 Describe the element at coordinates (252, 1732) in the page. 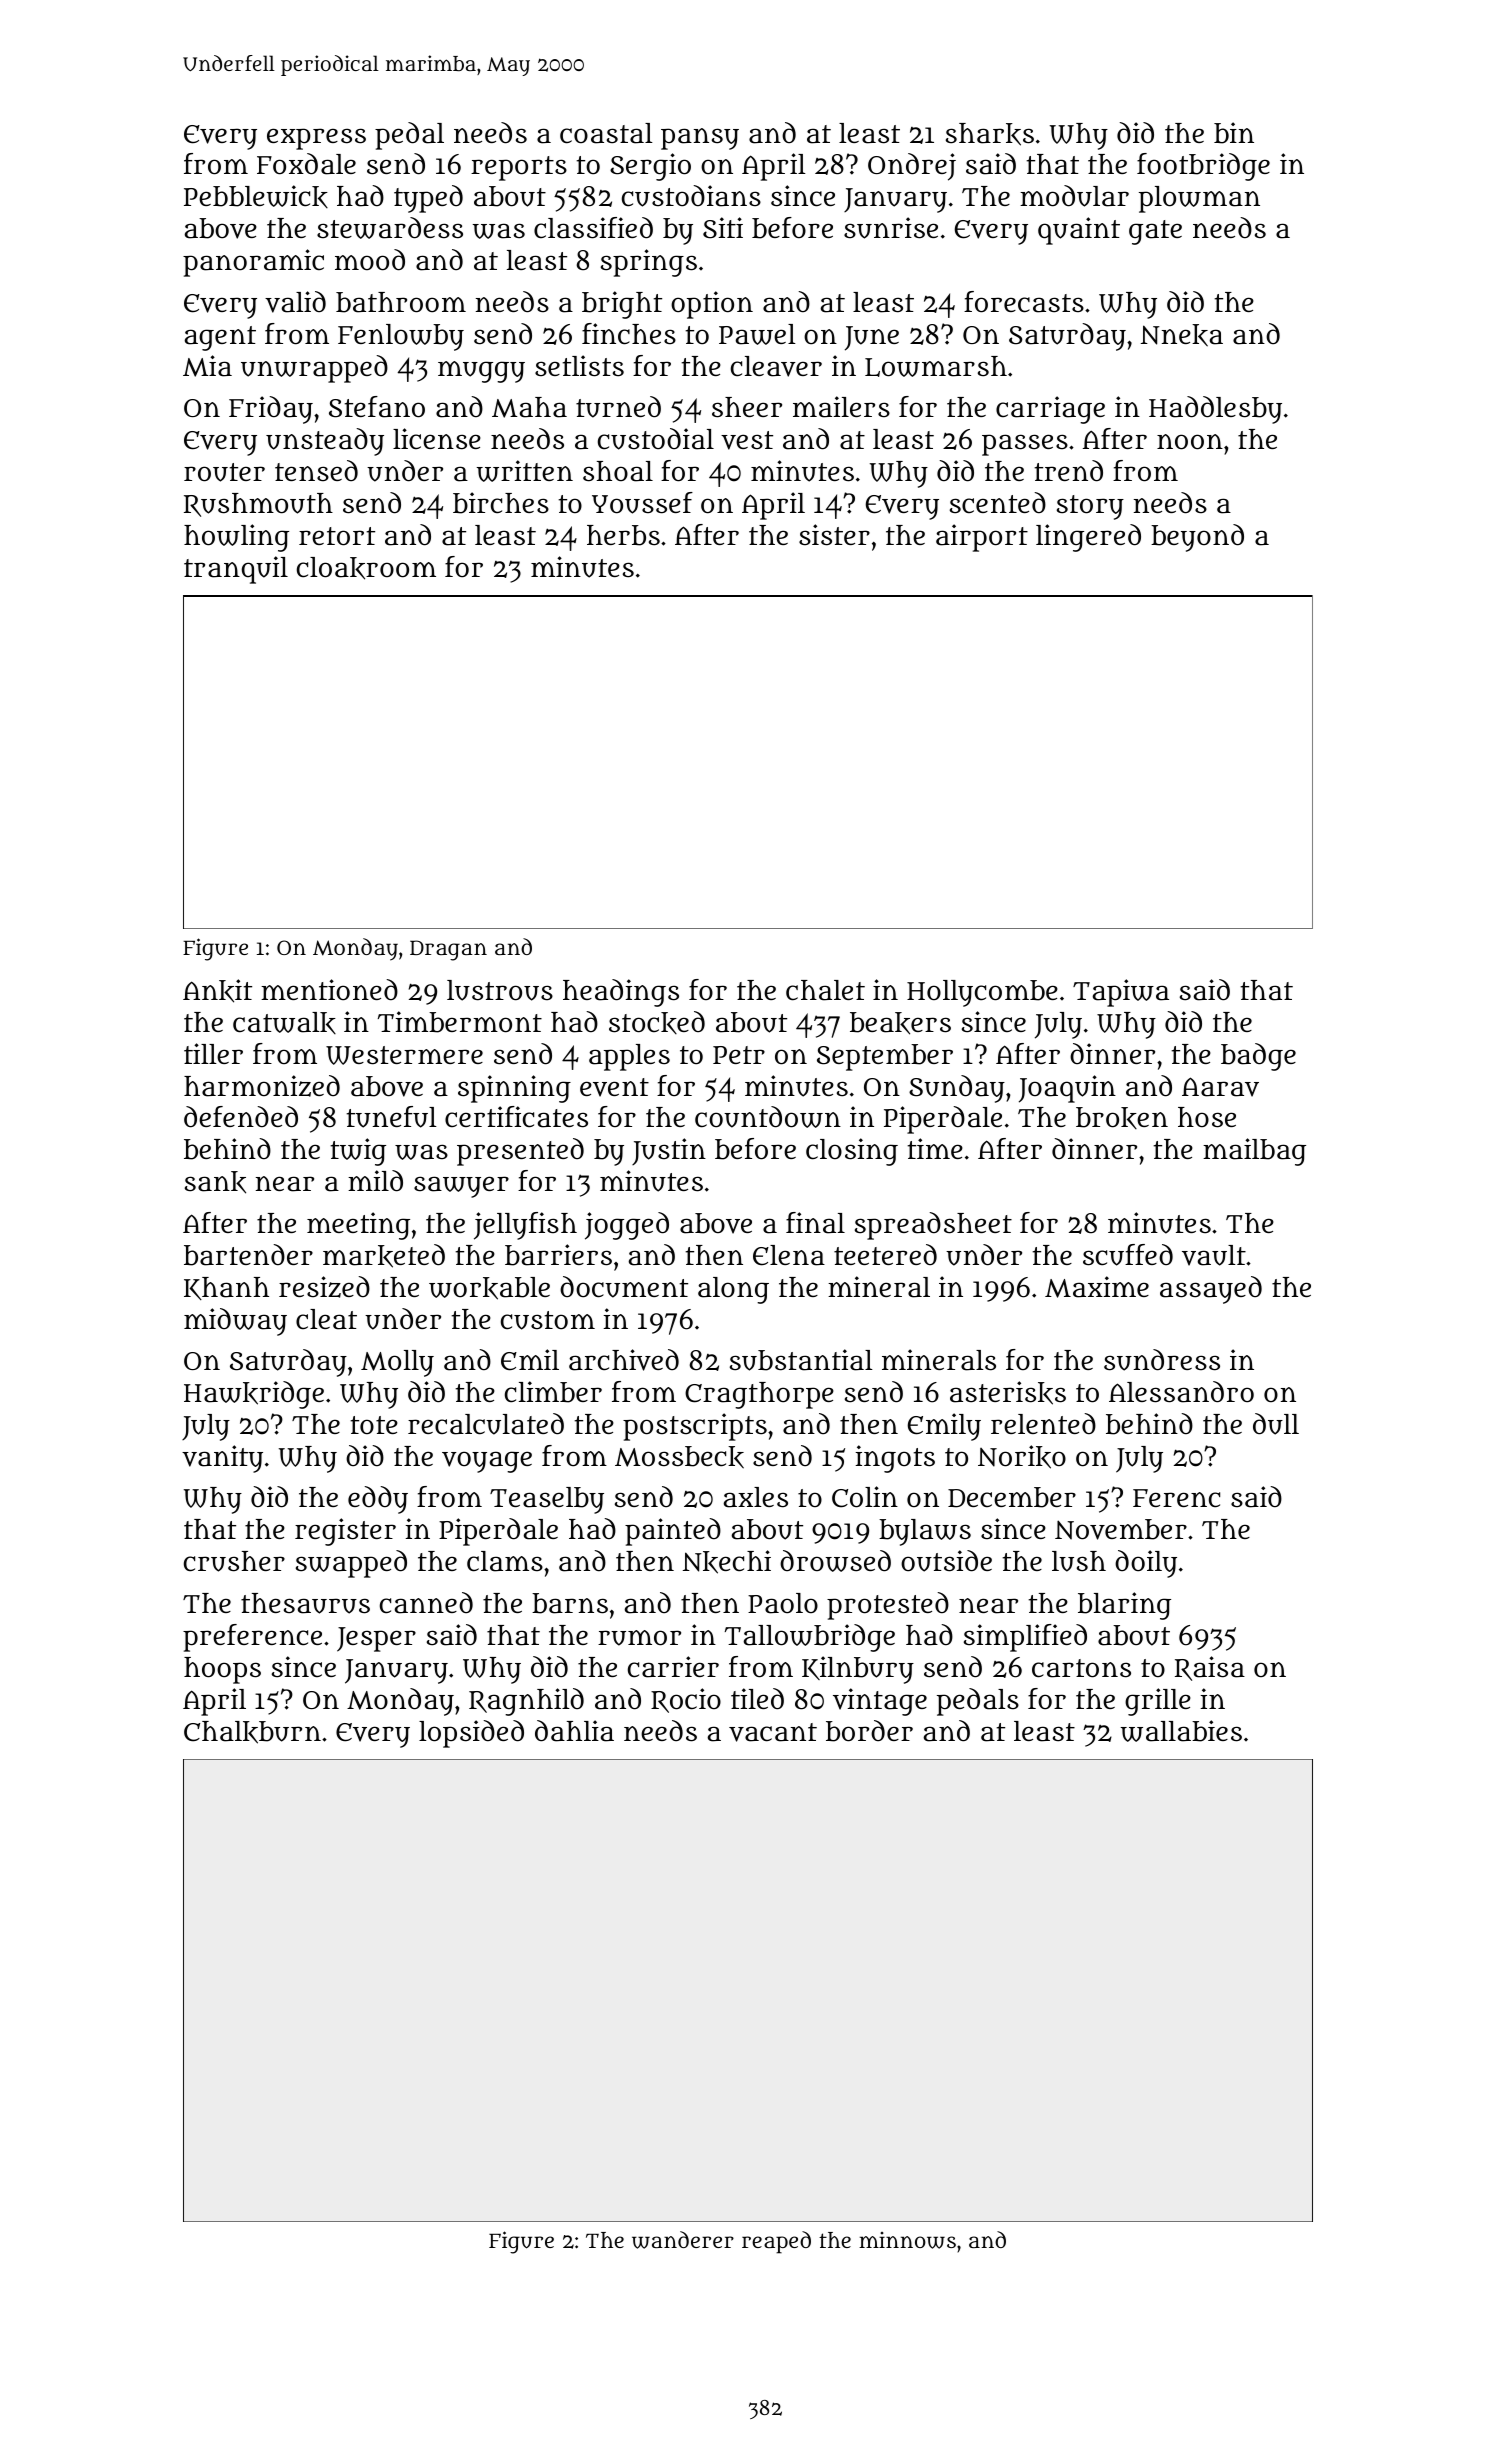

I see `Chalkburn` at that location.
